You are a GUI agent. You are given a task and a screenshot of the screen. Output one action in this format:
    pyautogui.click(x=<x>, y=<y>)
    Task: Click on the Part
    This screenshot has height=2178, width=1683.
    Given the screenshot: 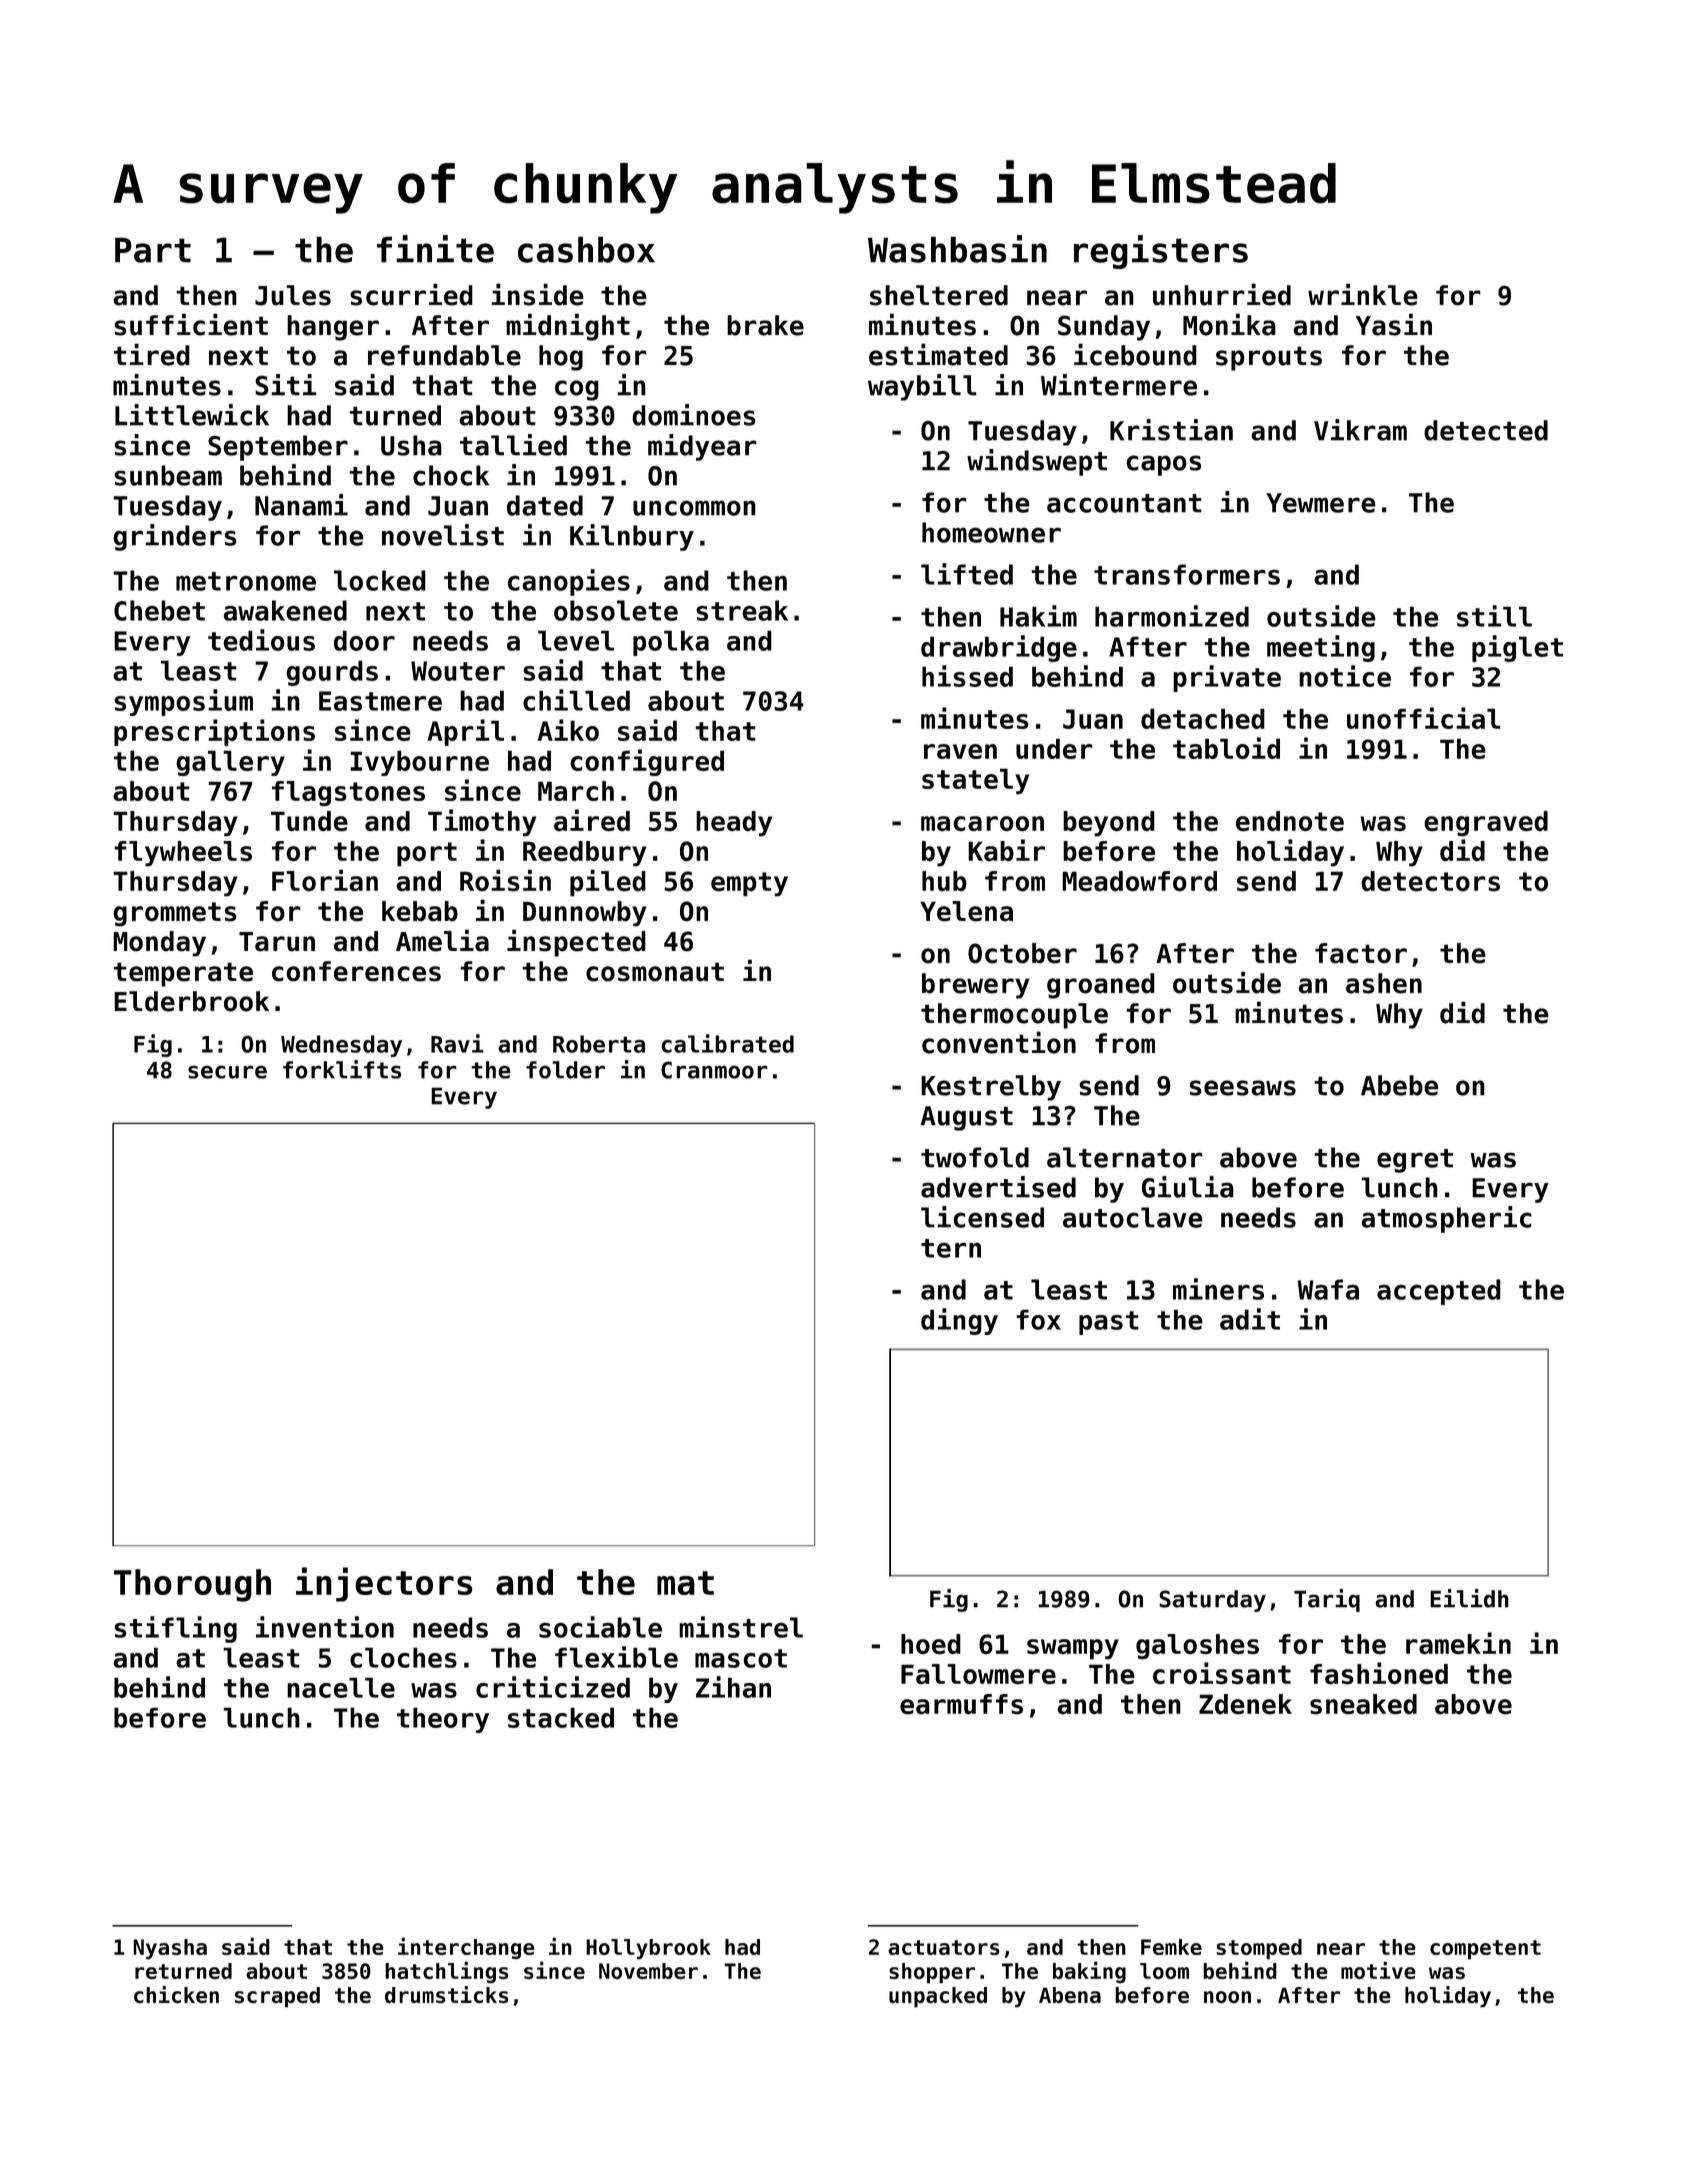 What is the action you would take?
    pyautogui.click(x=153, y=250)
